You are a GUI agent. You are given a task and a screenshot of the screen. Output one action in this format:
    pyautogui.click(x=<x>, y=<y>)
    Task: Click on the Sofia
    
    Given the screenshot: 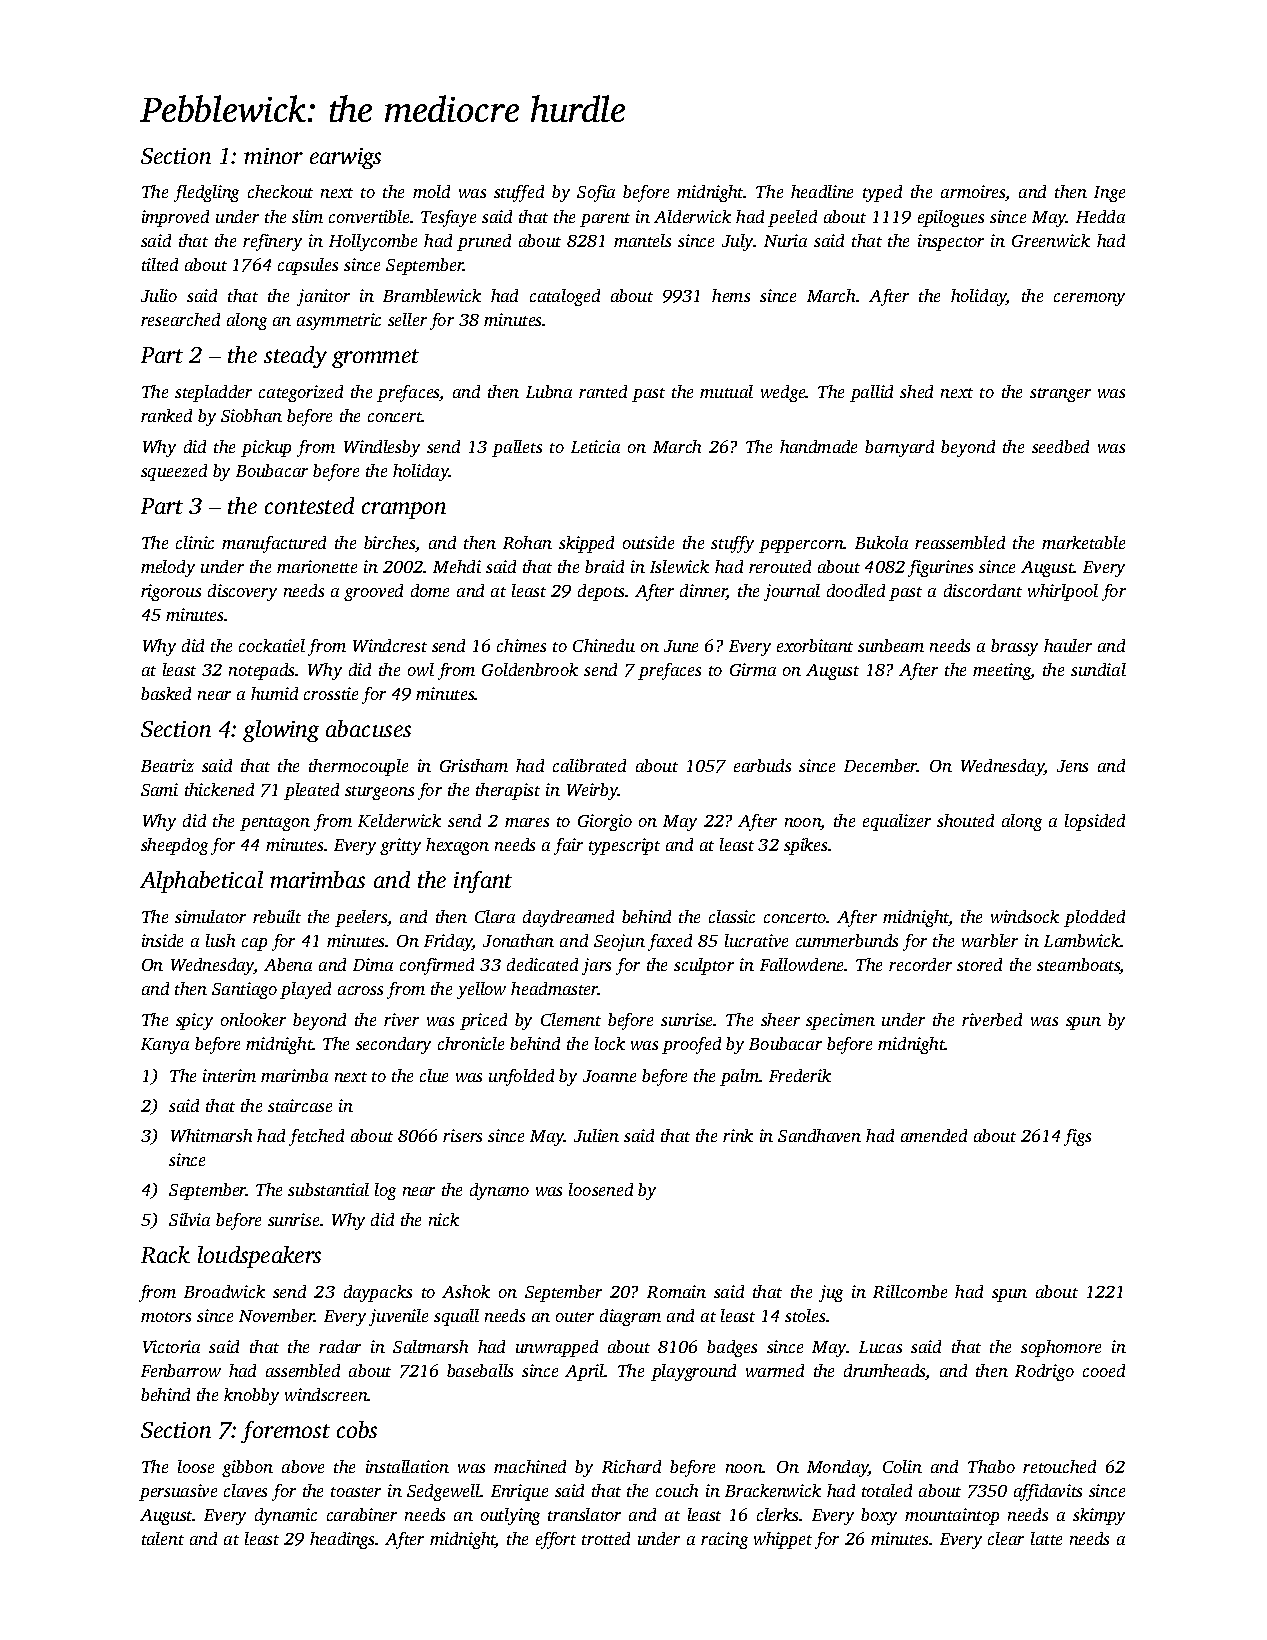 What is the action you would take?
    pyautogui.click(x=596, y=193)
